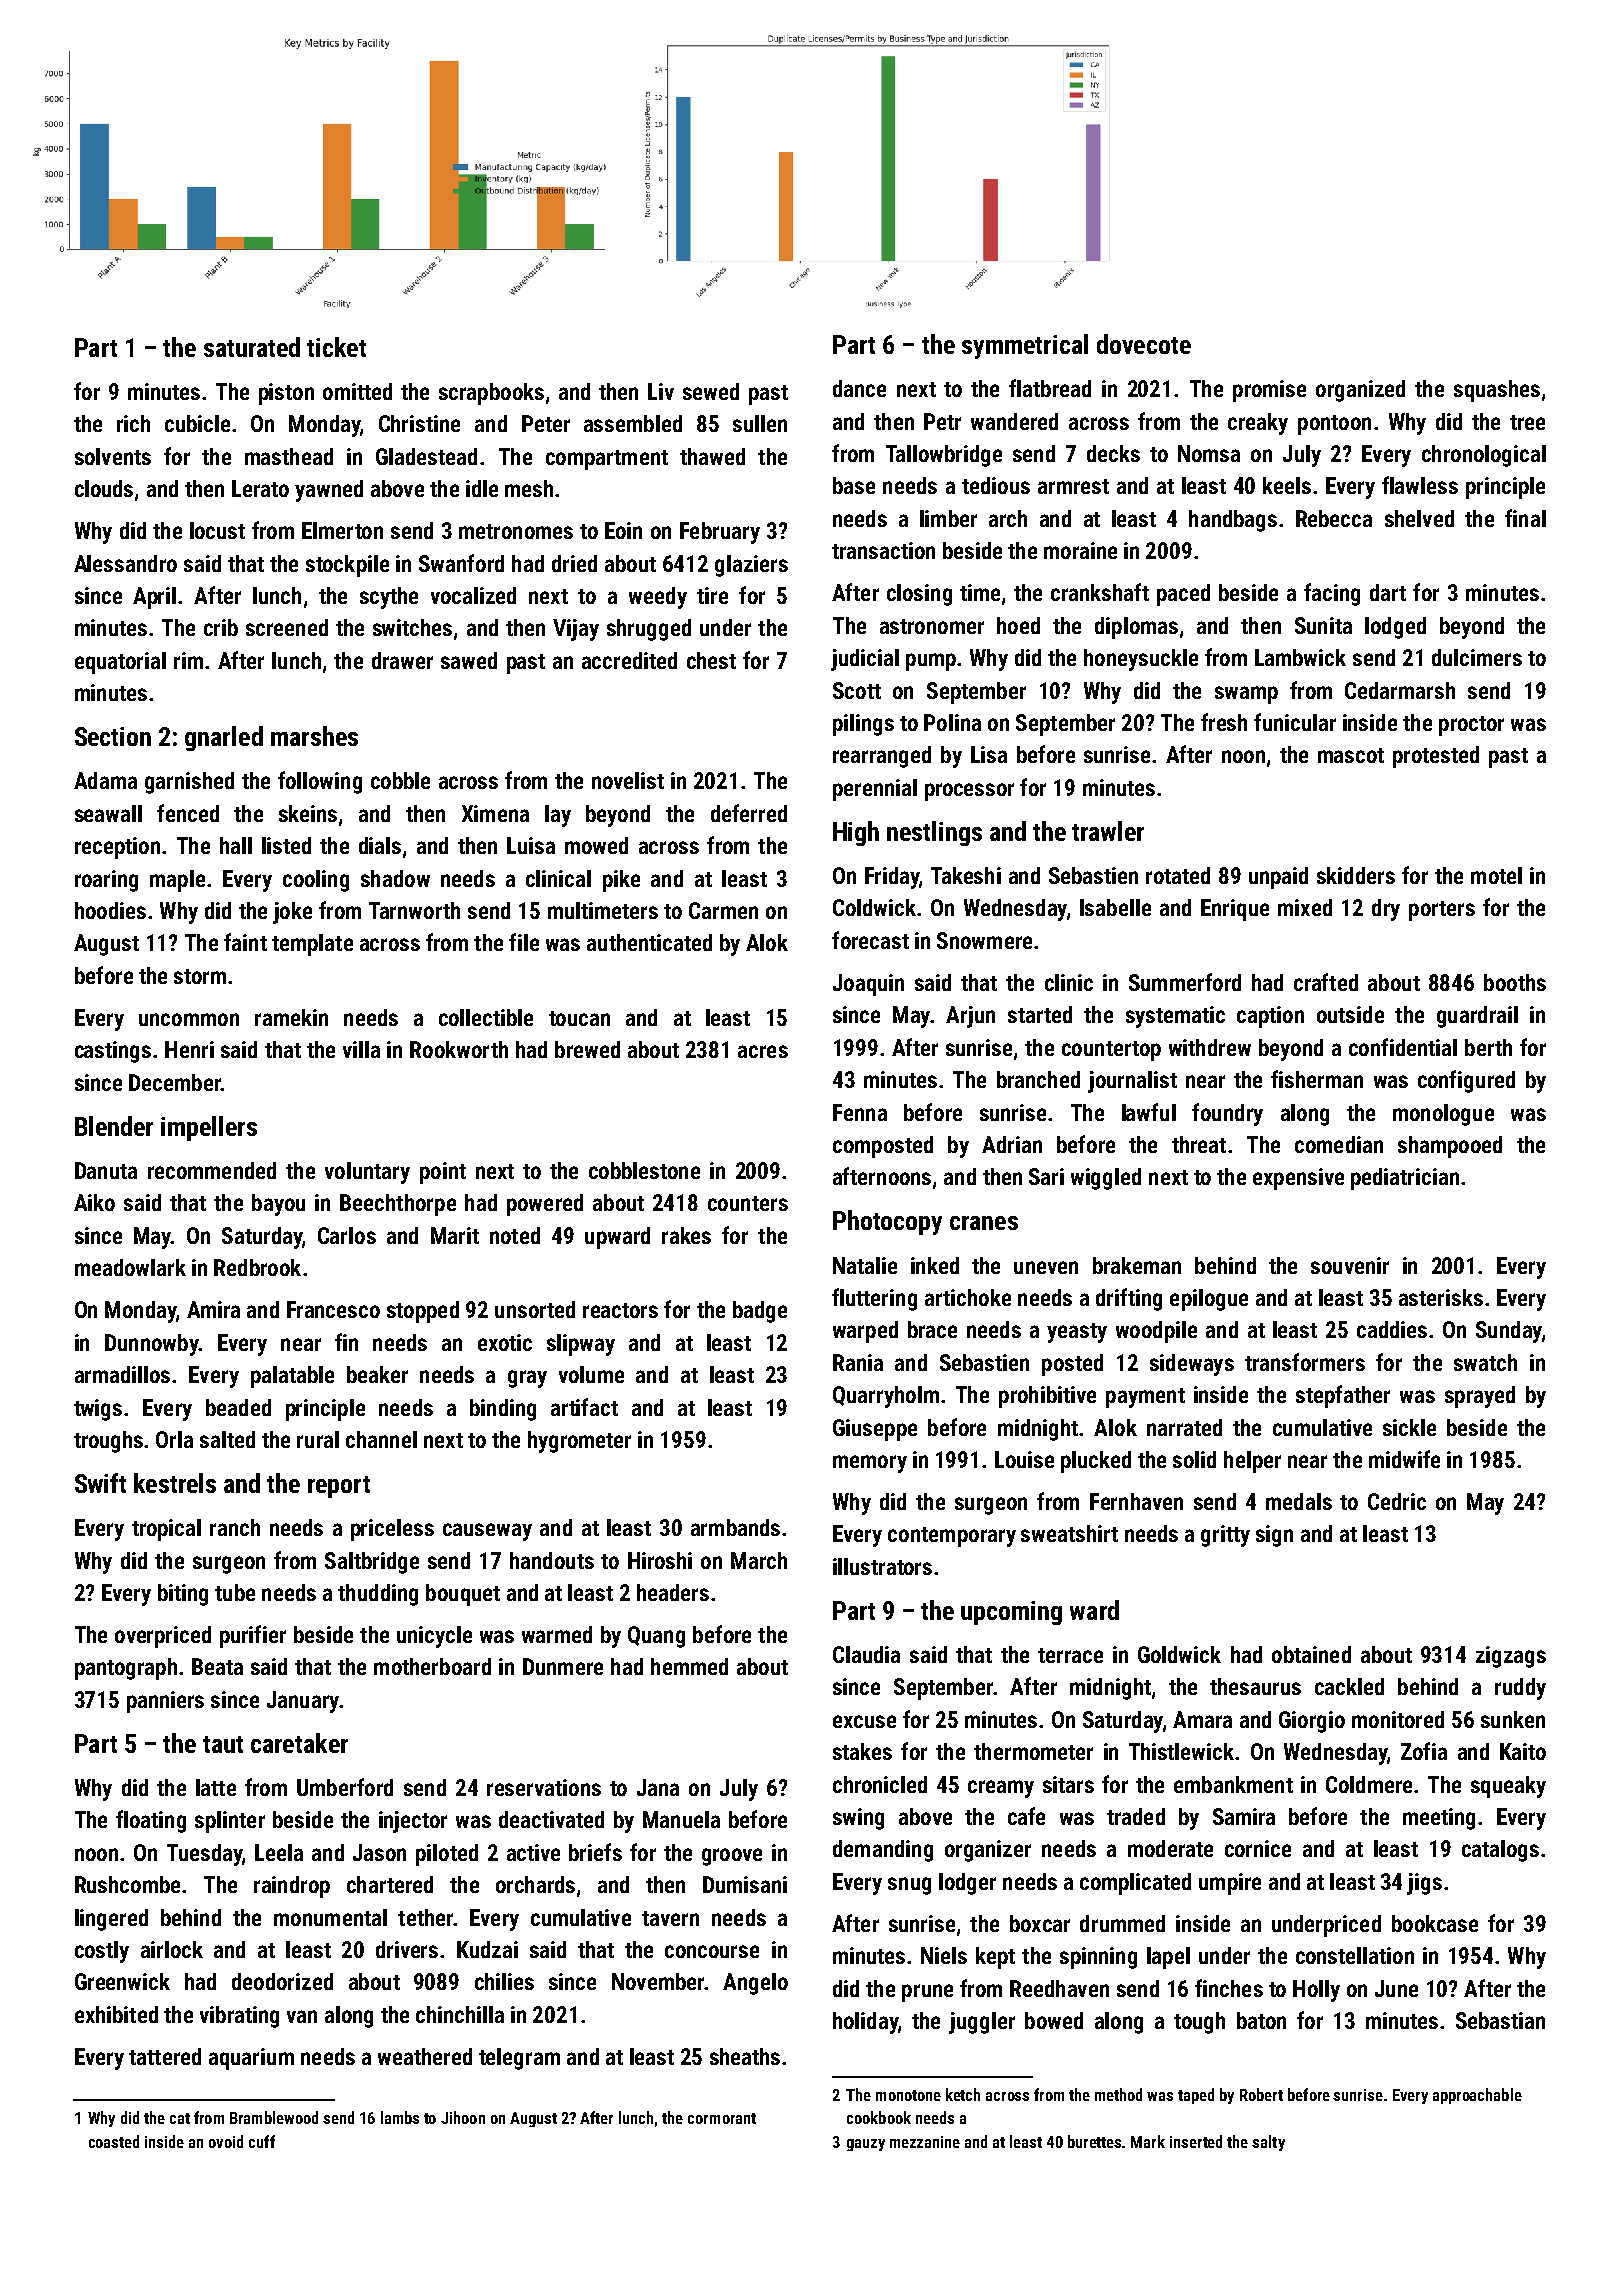 The width and height of the screenshot is (1620, 2292). Describe the element at coordinates (760, 1312) in the screenshot. I see `badge` at that location.
